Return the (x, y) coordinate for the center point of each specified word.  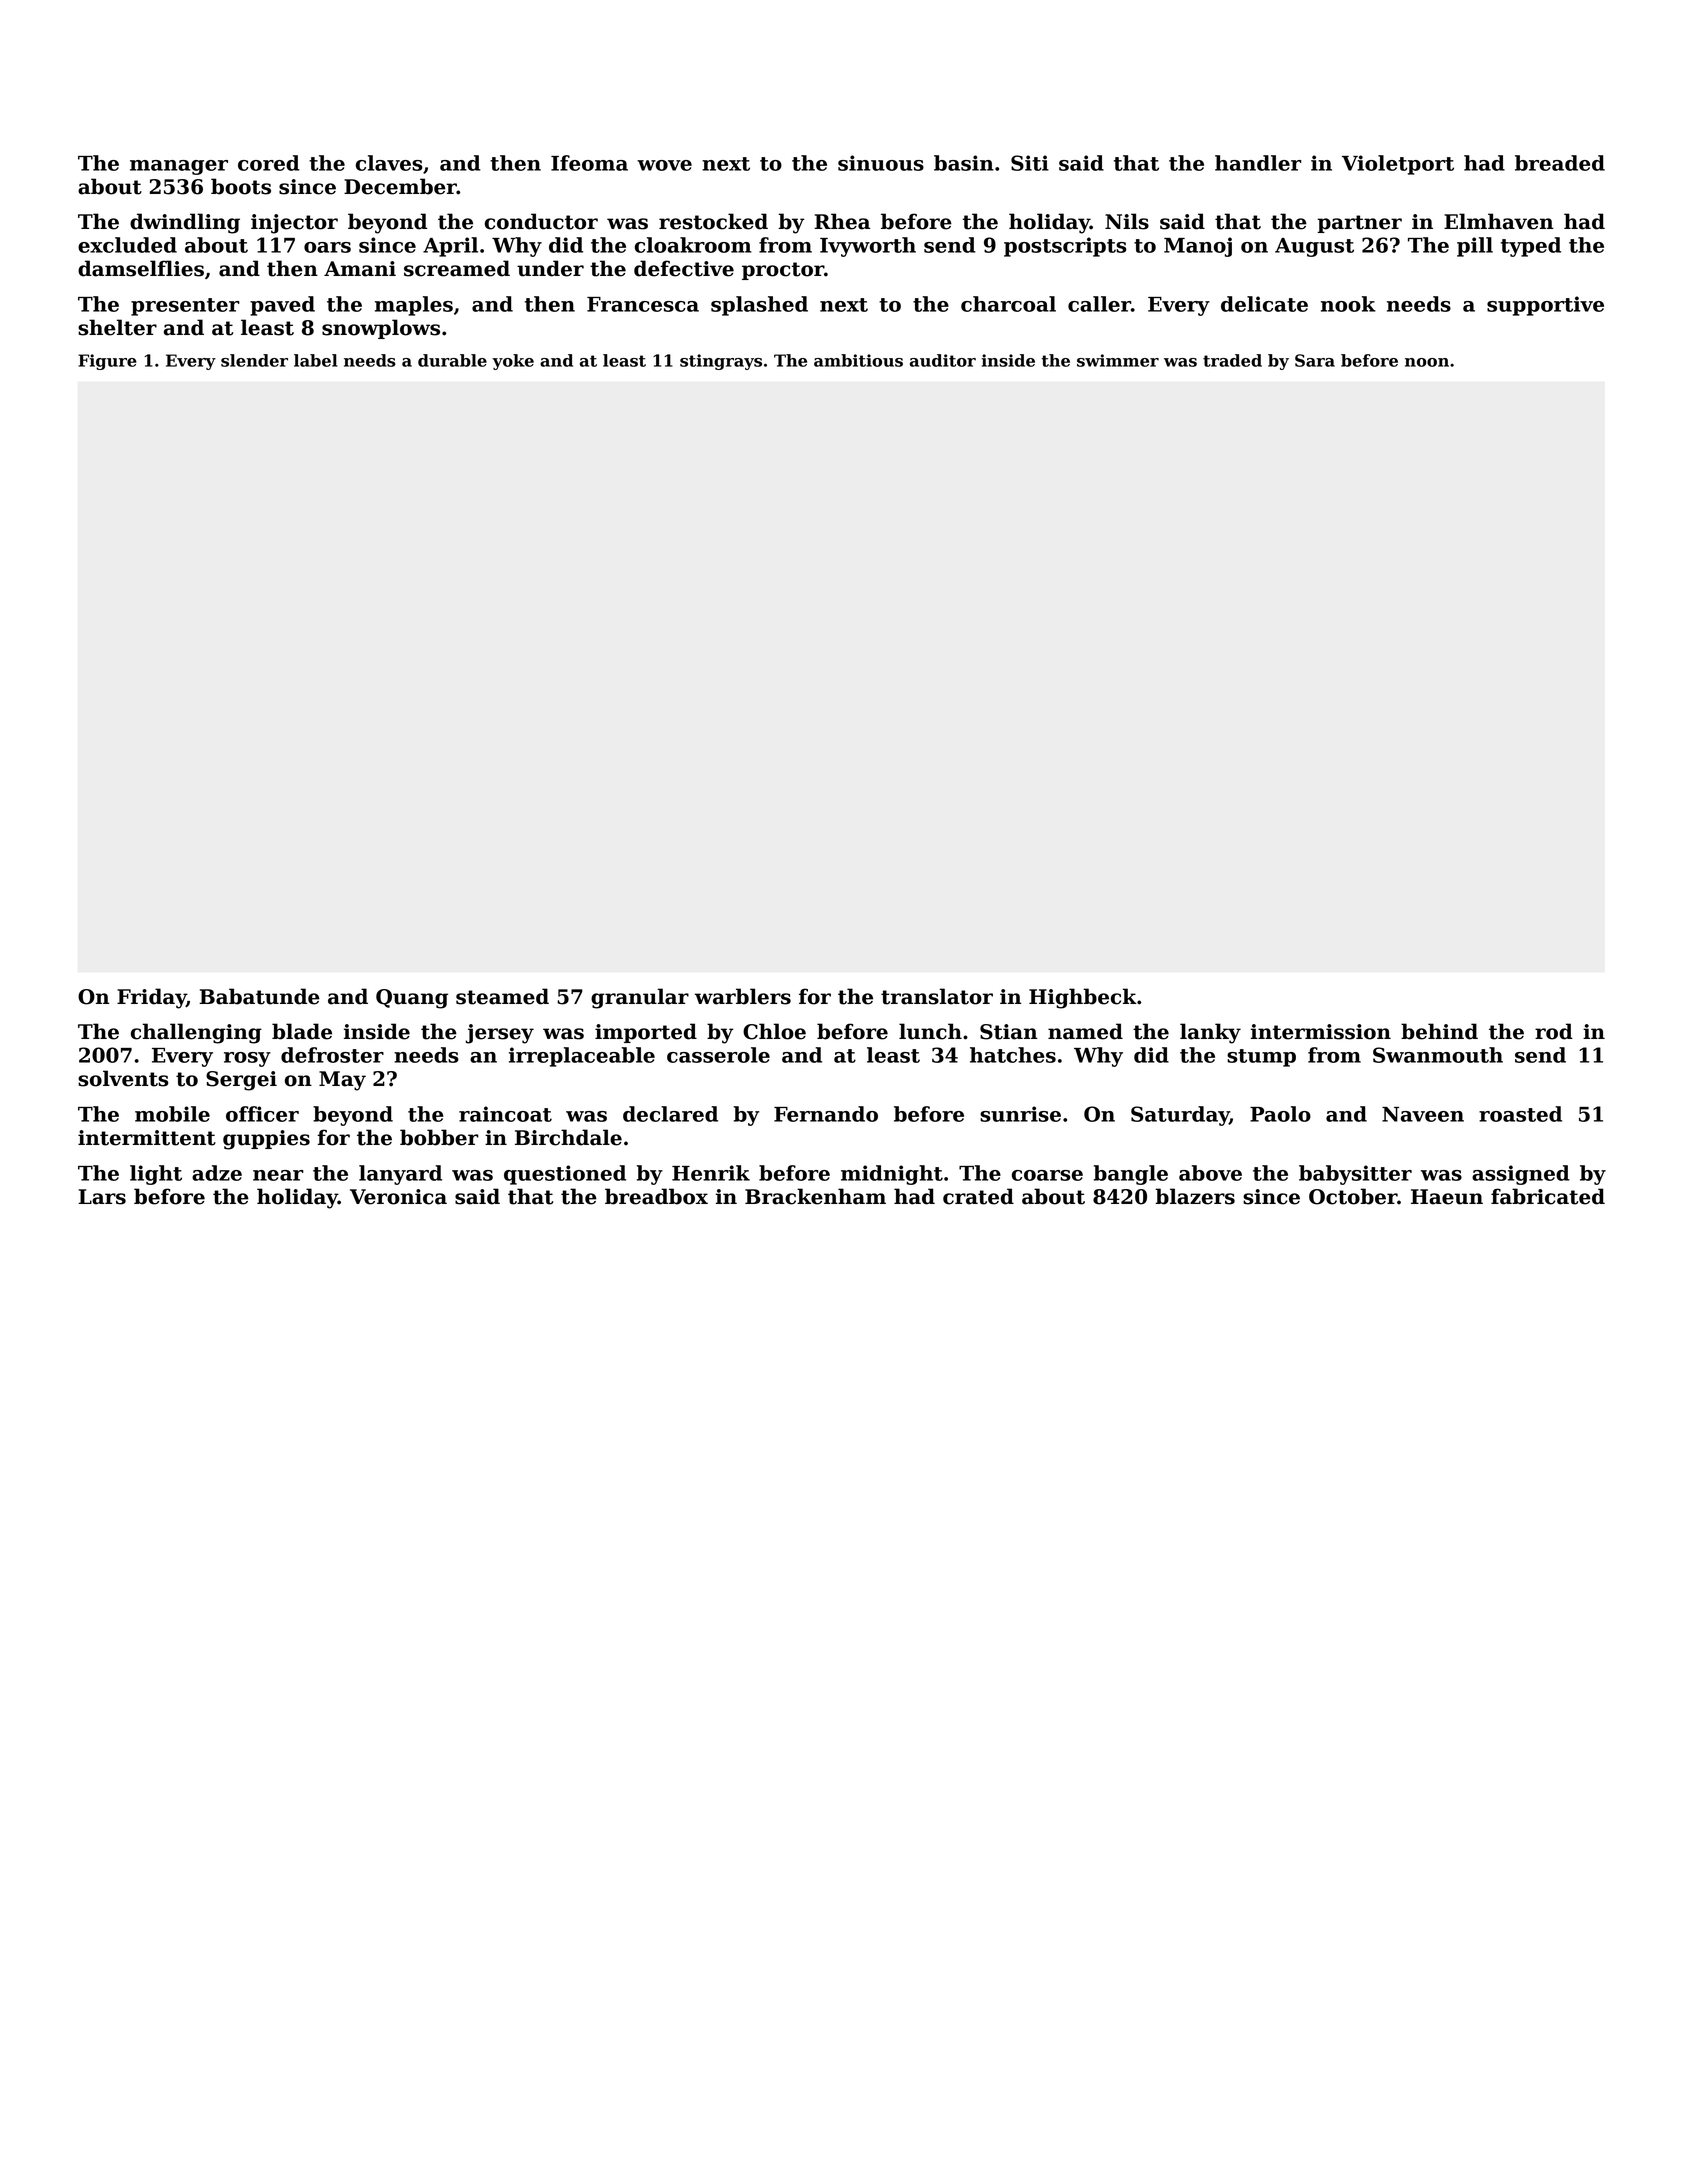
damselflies (141, 268)
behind (1439, 1031)
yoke (513, 362)
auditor (943, 360)
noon (1427, 362)
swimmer (1118, 360)
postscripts (1065, 247)
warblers (743, 996)
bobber (439, 1137)
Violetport (1398, 165)
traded (1232, 360)
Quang (412, 999)
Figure (107, 362)
